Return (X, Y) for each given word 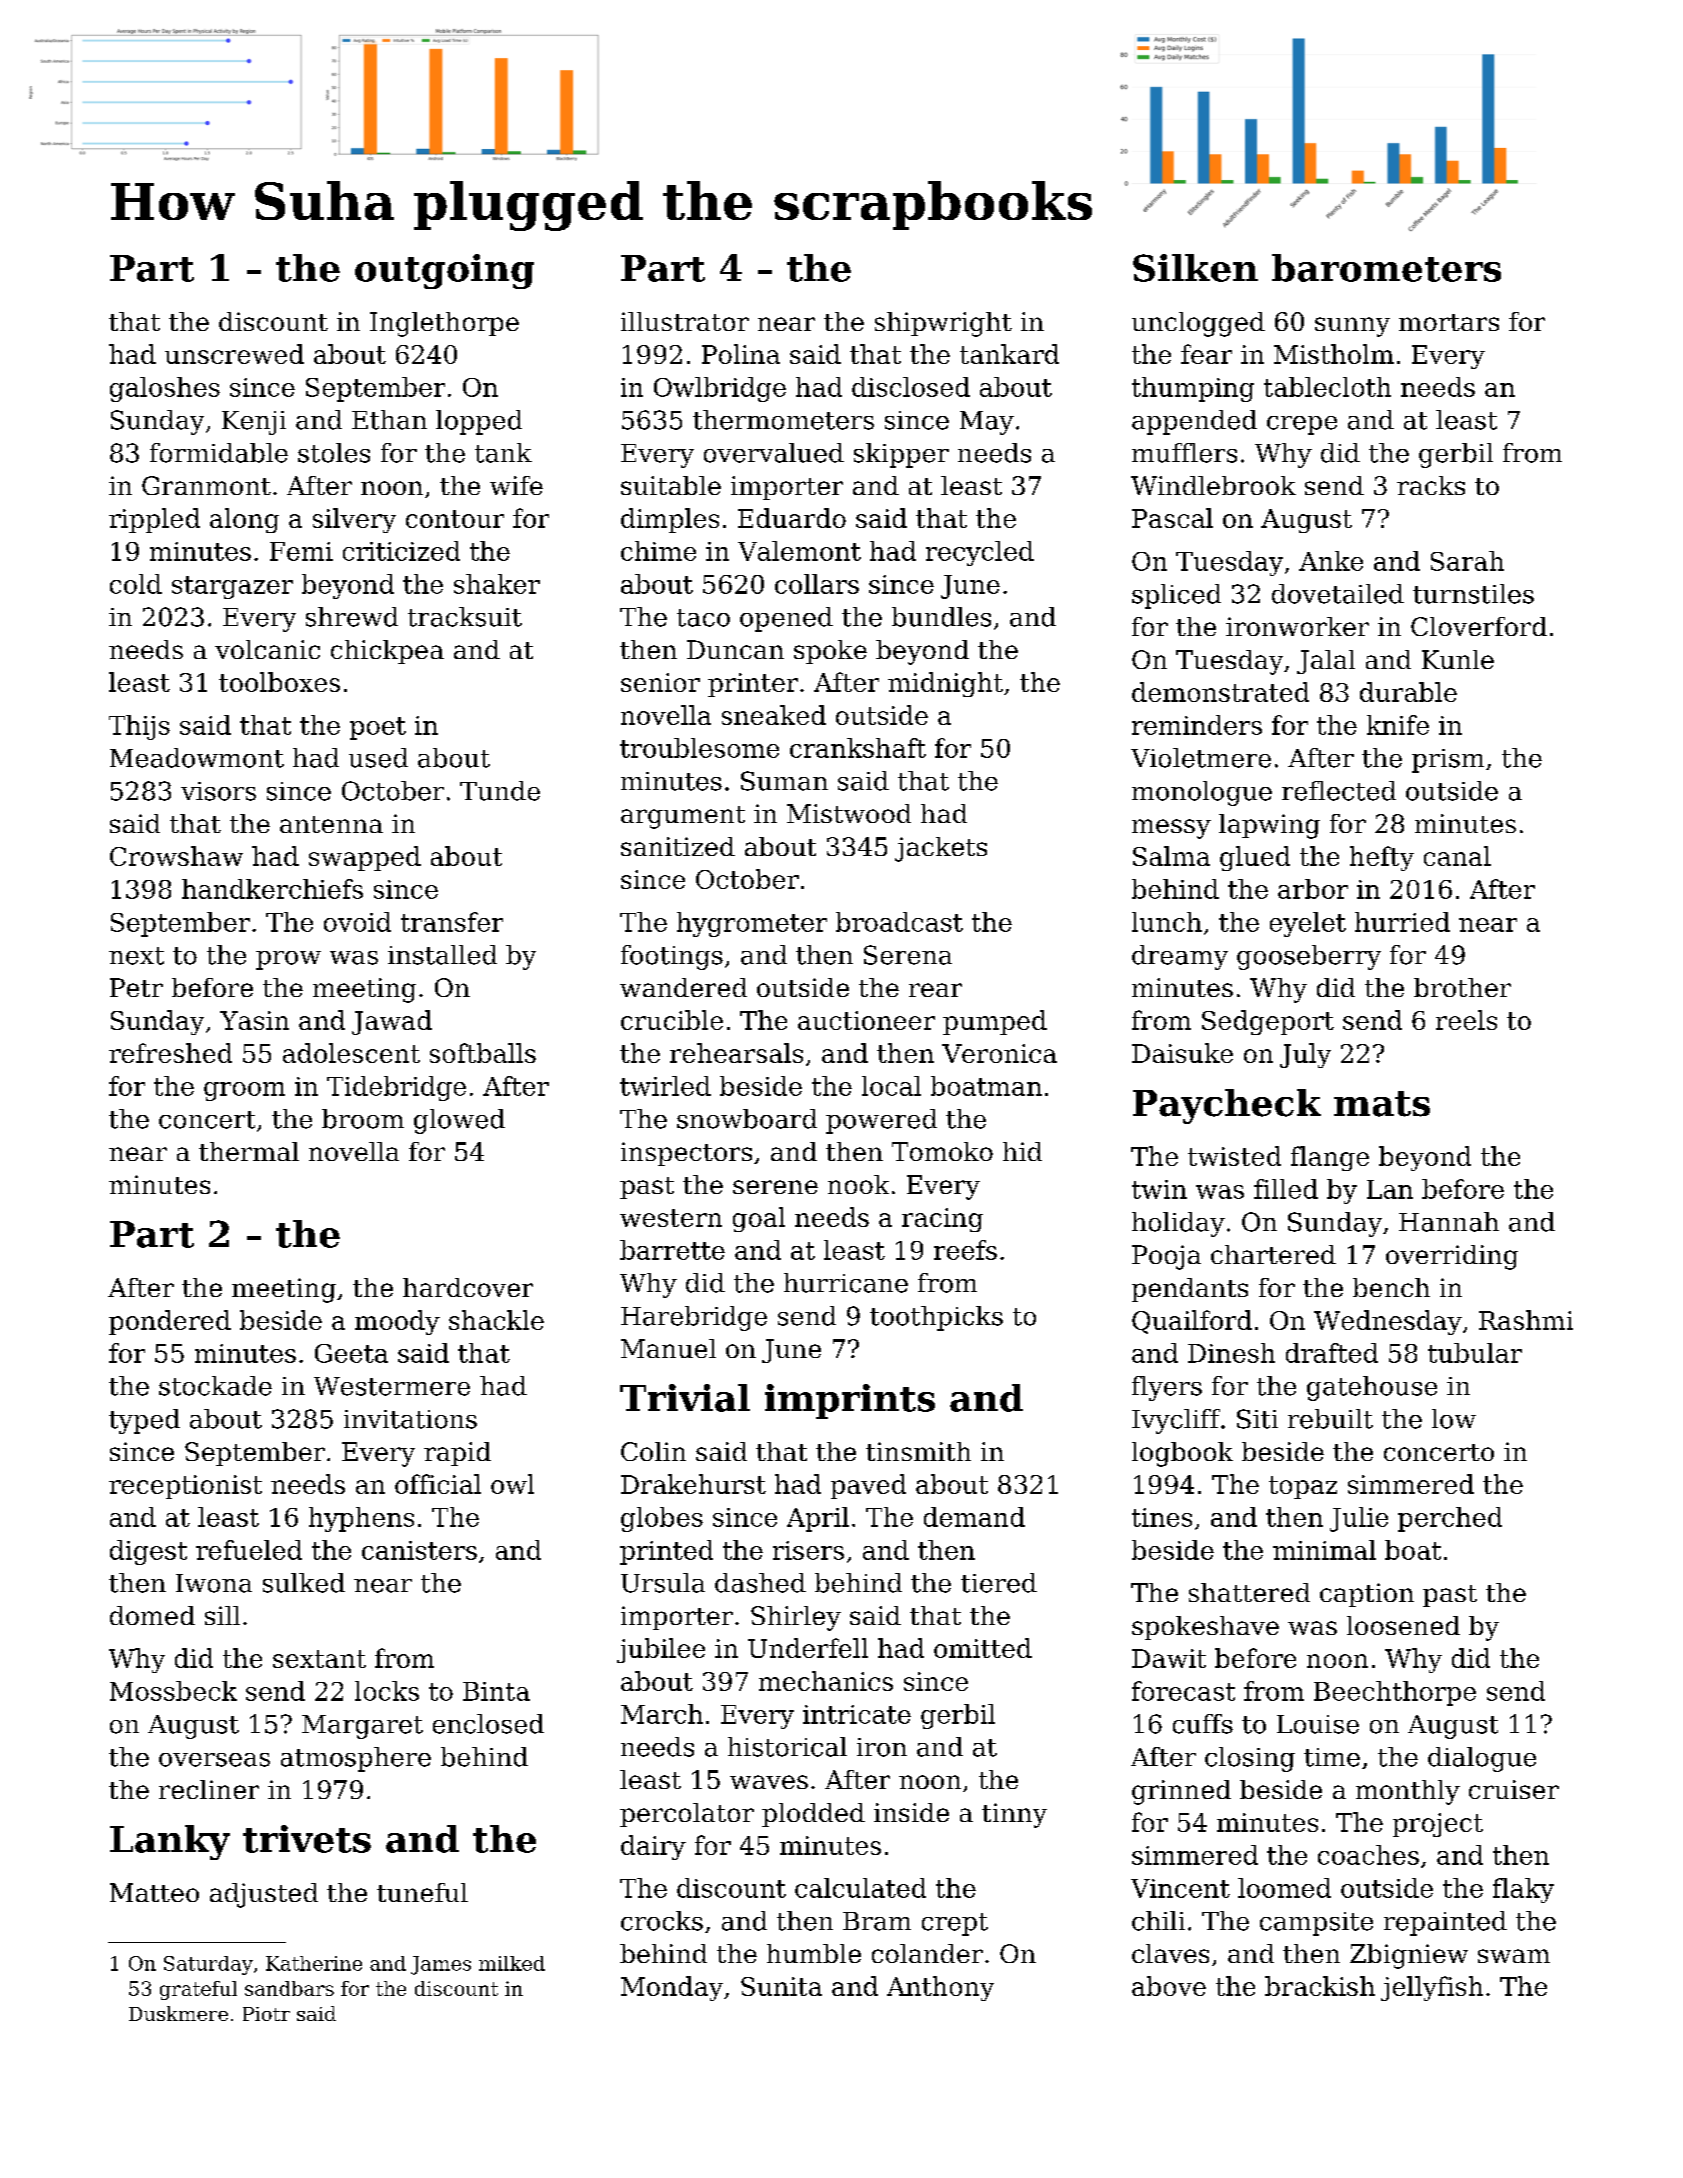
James (441, 1965)
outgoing (444, 271)
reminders (1197, 725)
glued (1255, 858)
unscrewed (234, 354)
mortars (1449, 322)
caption (1367, 1595)
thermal (249, 1151)
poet (378, 728)
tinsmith (918, 1451)
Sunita (781, 1986)
